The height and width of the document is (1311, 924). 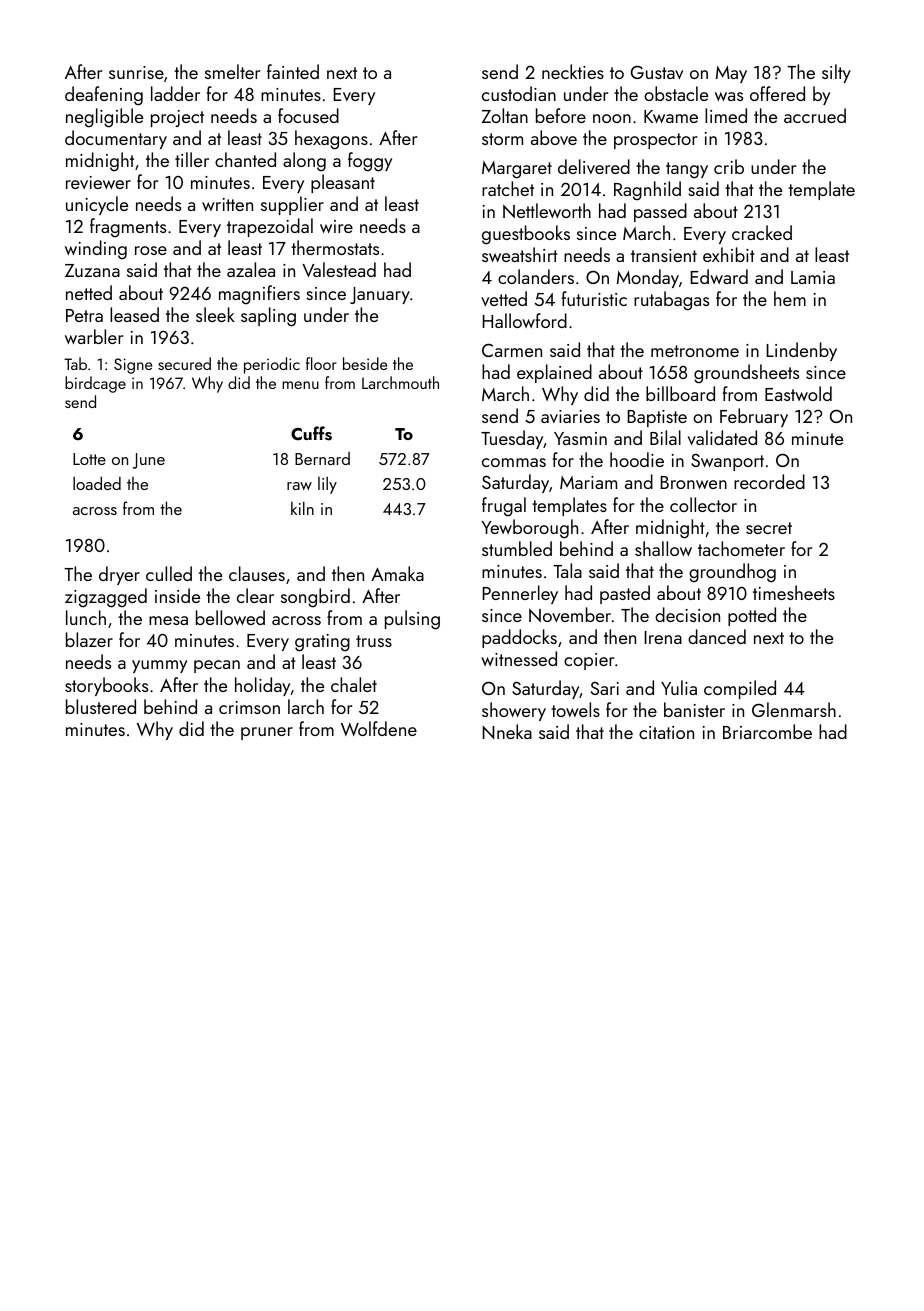 What do you see at coordinates (339, 269) in the document?
I see `Valestead` at bounding box center [339, 269].
